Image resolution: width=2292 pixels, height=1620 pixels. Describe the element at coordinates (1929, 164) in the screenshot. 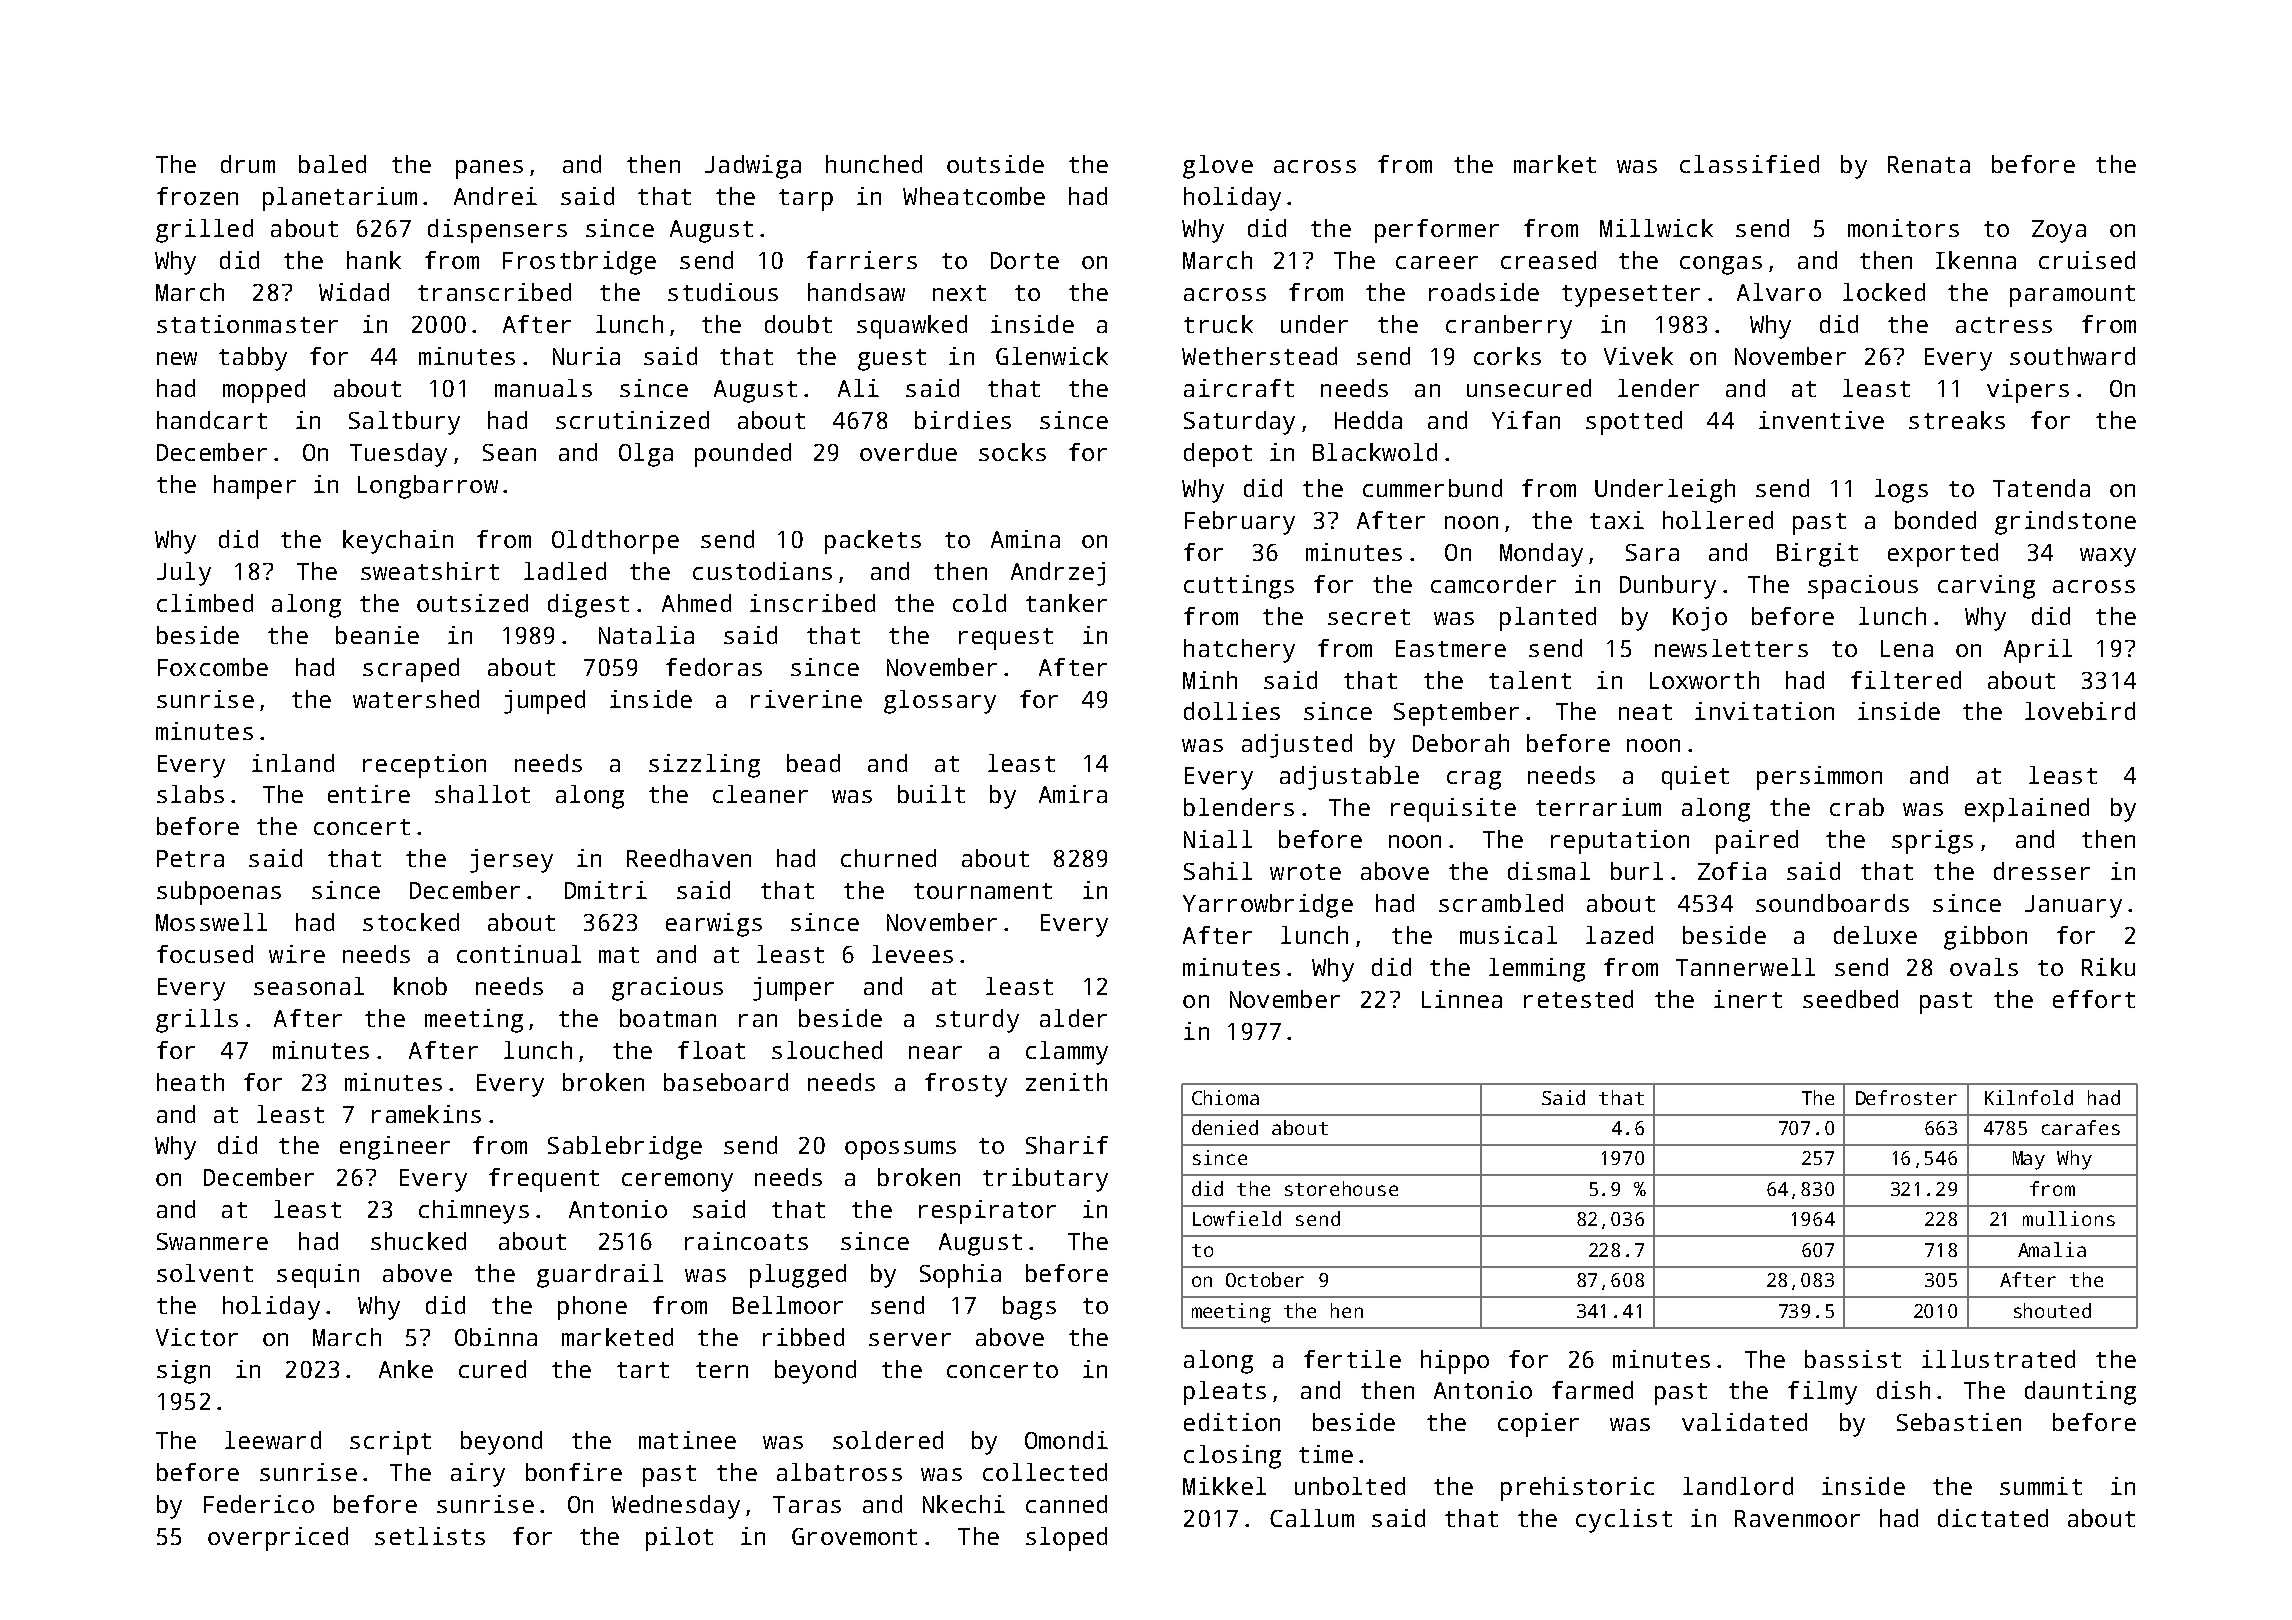

I see `Renata` at that location.
